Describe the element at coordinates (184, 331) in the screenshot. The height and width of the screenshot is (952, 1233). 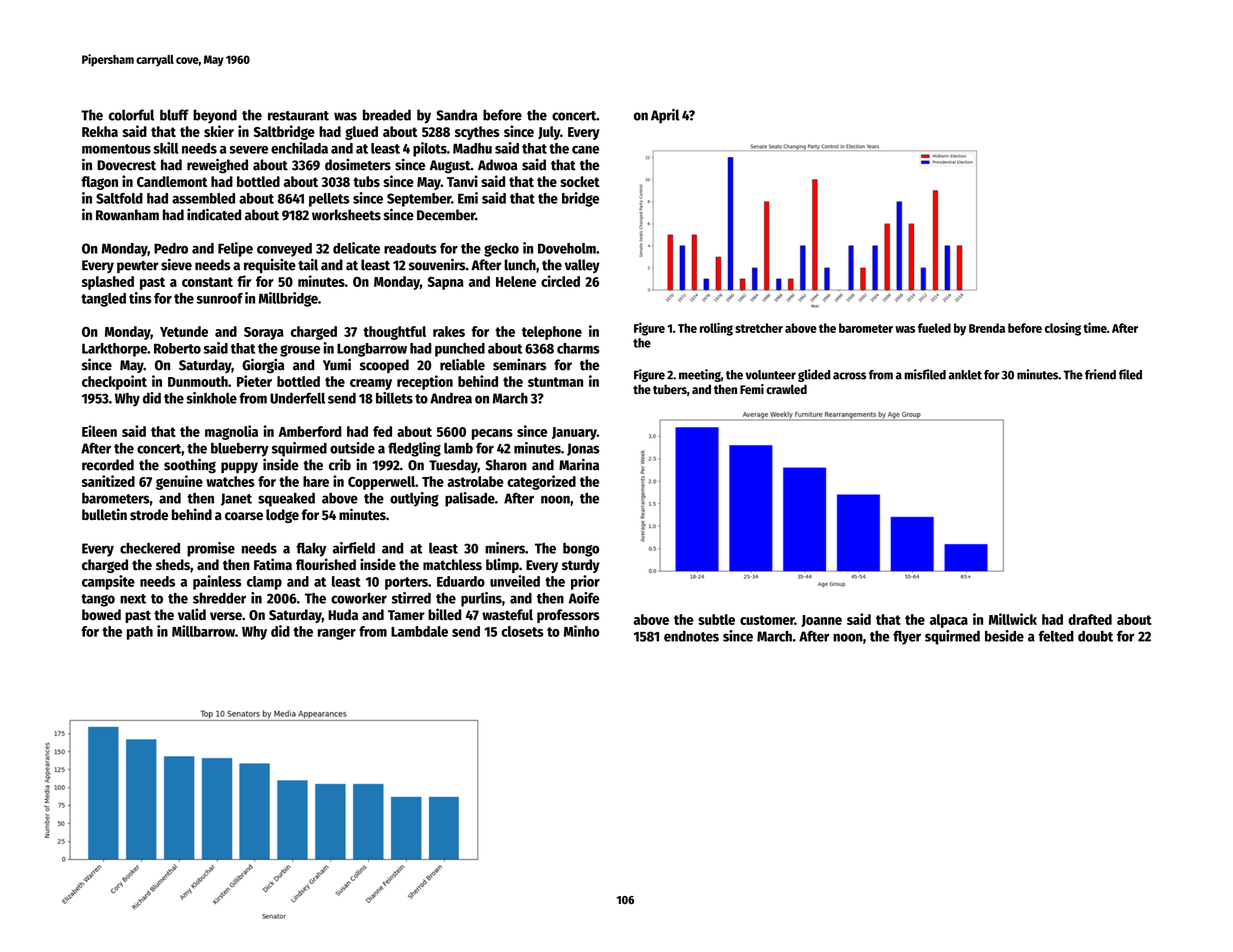
I see `Yetunde` at that location.
